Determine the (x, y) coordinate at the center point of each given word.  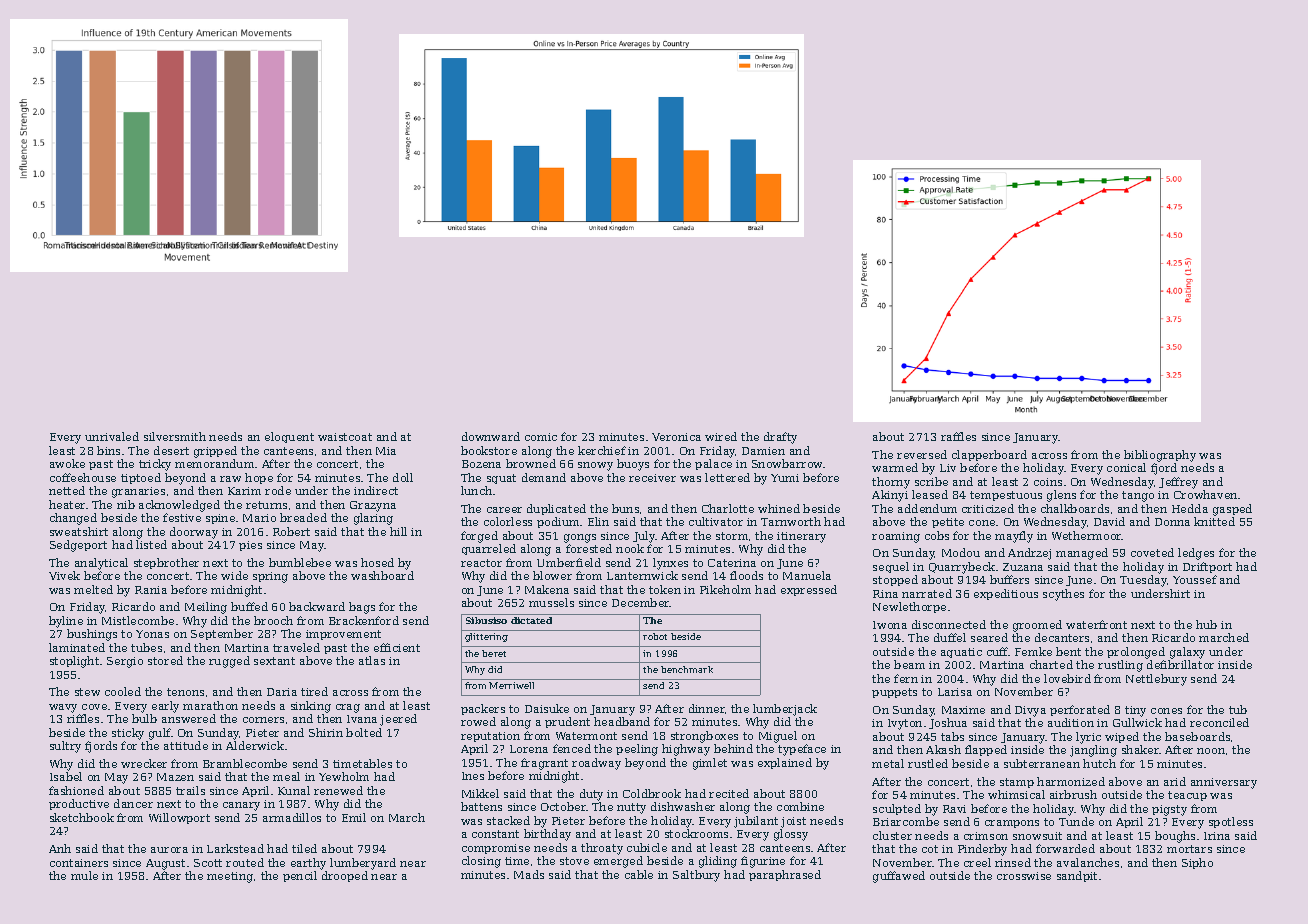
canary (241, 806)
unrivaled (112, 436)
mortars (1189, 849)
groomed (1037, 626)
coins (1048, 482)
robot (655, 636)
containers (79, 863)
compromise (496, 849)
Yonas (152, 634)
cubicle (647, 847)
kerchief (602, 450)
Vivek (64, 575)
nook (630, 548)
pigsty (1169, 810)
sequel (891, 567)
